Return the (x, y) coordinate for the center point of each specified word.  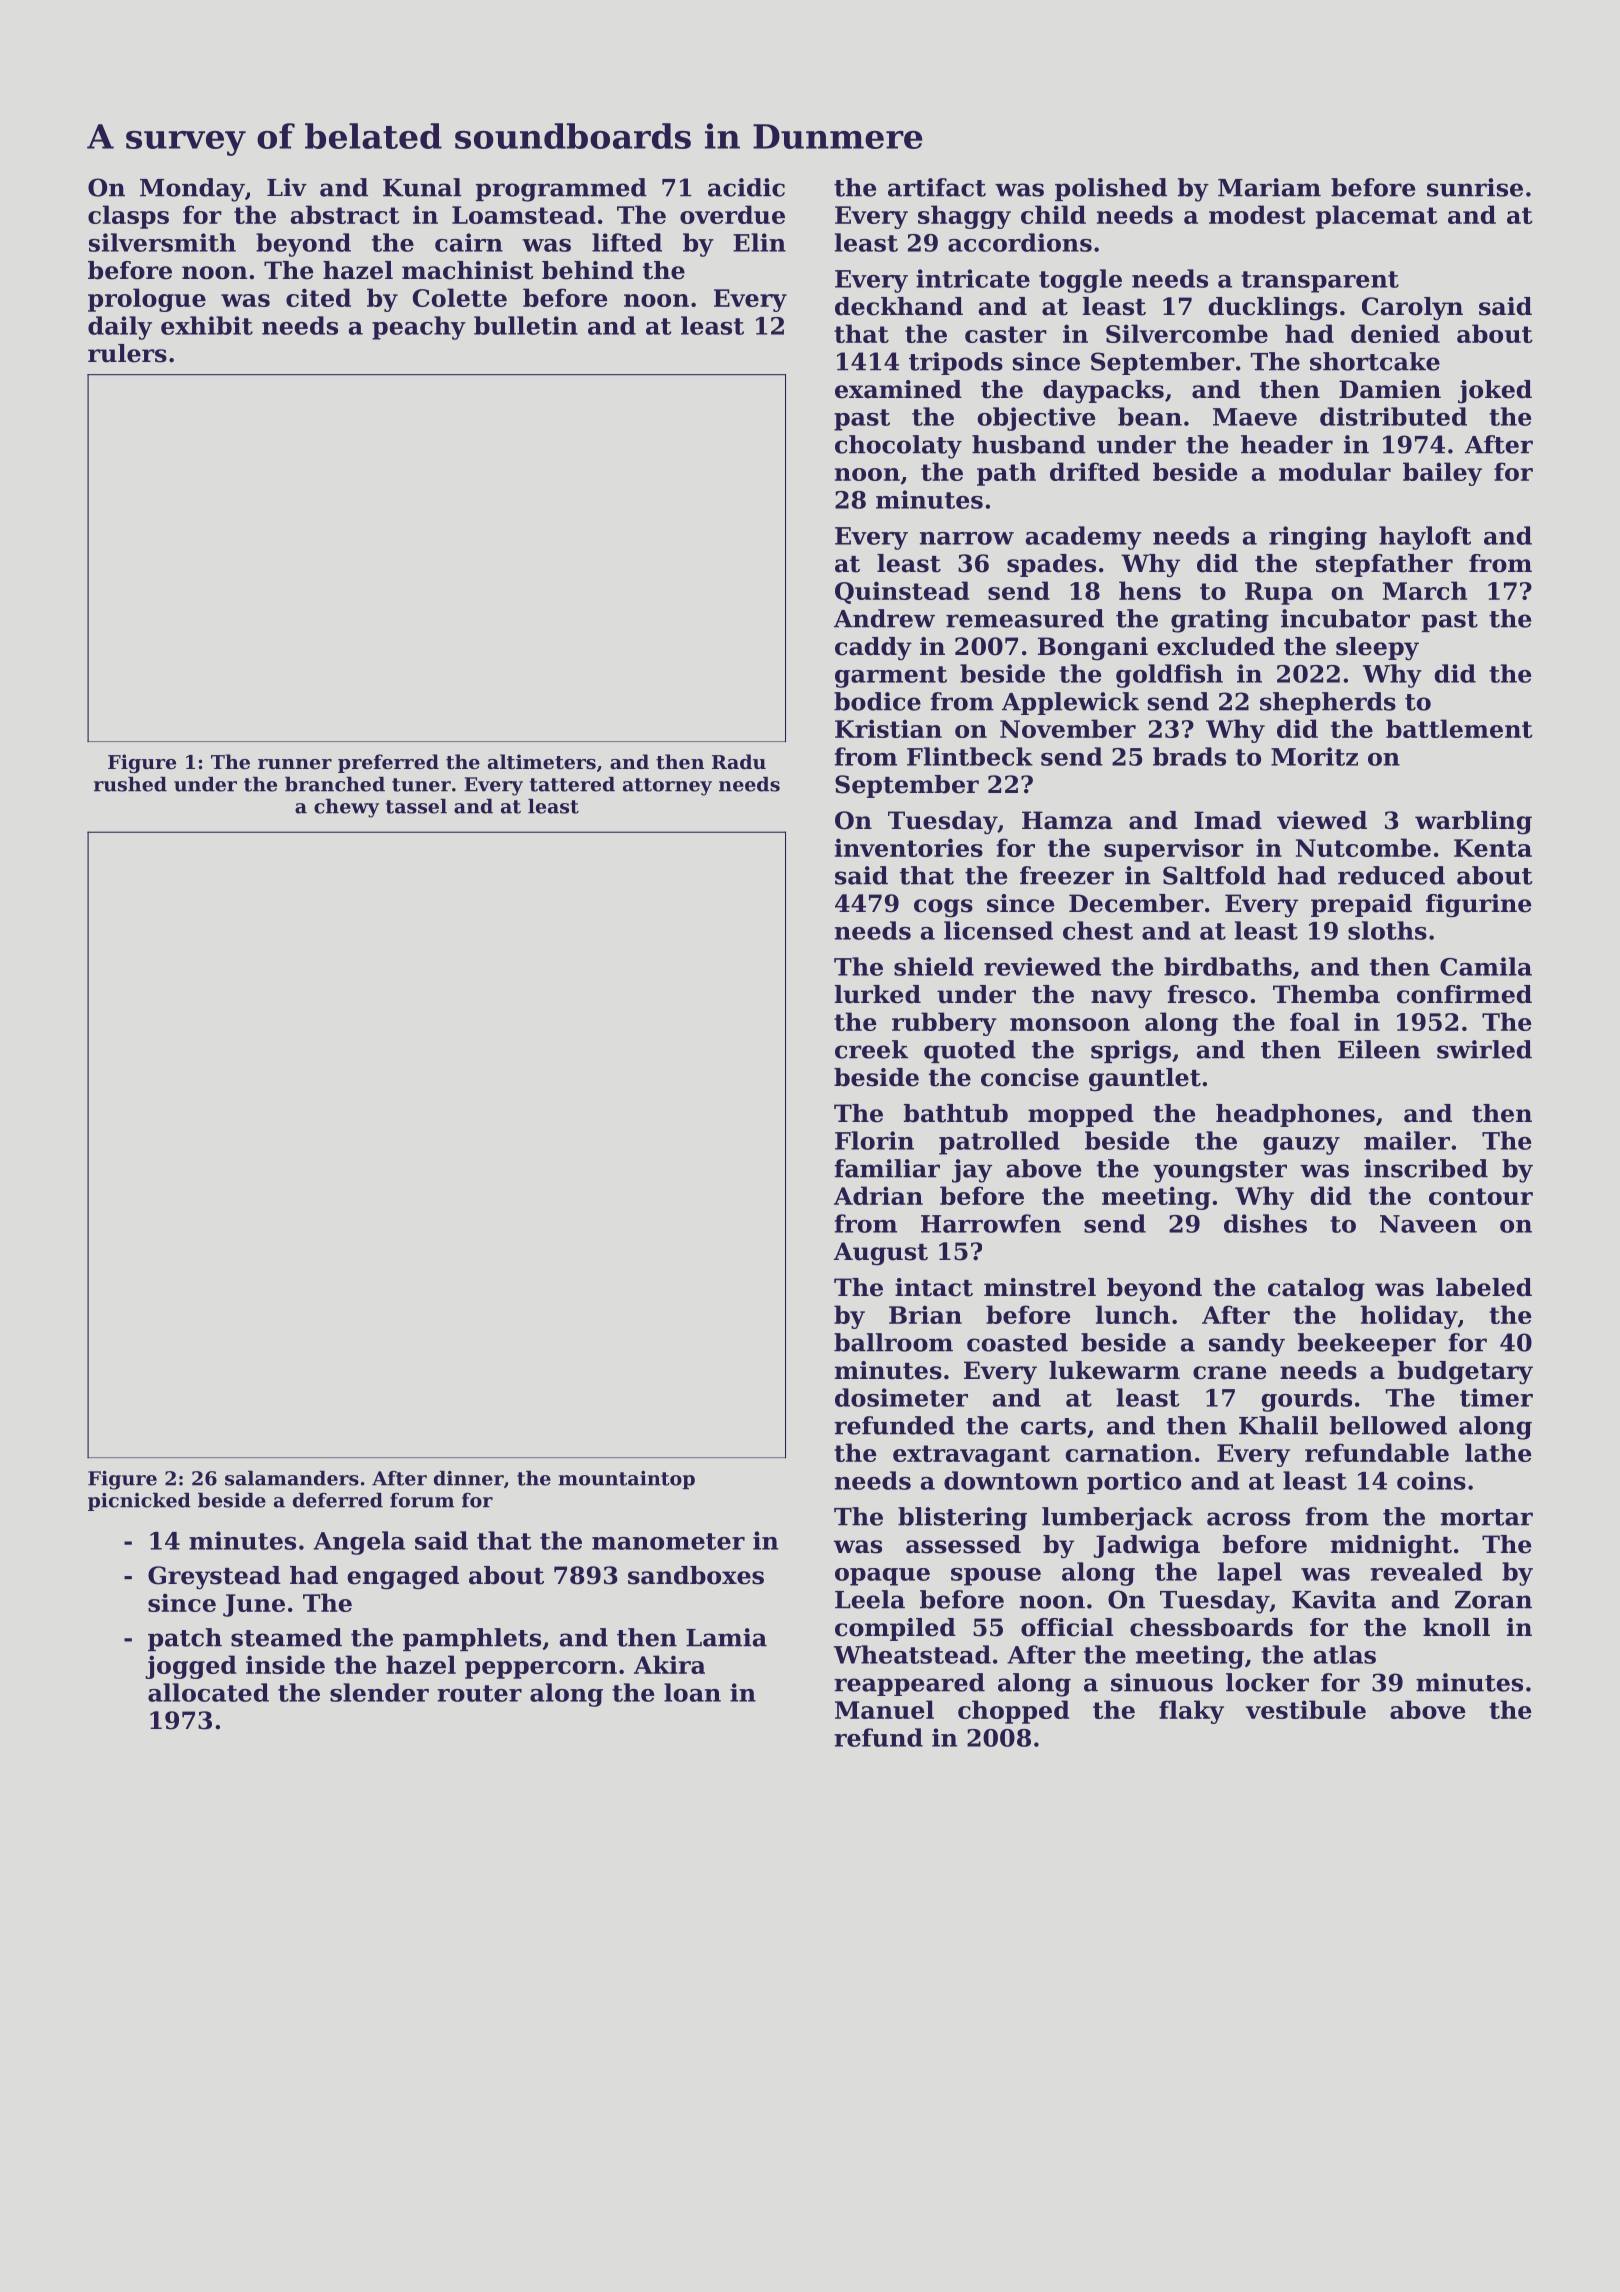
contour (1481, 1196)
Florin (874, 1140)
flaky (1191, 1712)
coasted (1017, 1342)
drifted (1095, 471)
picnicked (139, 1502)
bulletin (526, 325)
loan (692, 1692)
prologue (147, 300)
